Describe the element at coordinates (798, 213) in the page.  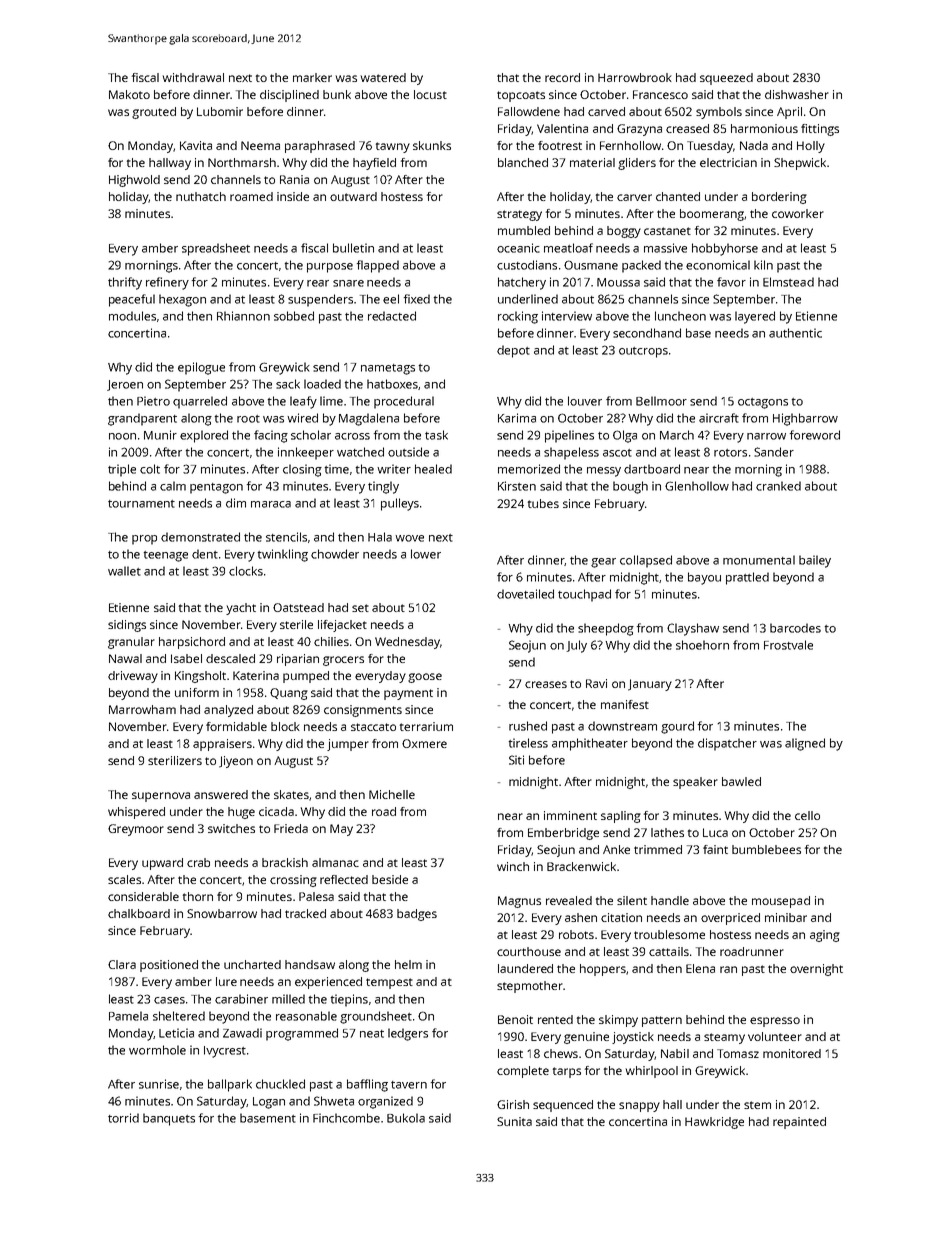
I see `coworker` at that location.
